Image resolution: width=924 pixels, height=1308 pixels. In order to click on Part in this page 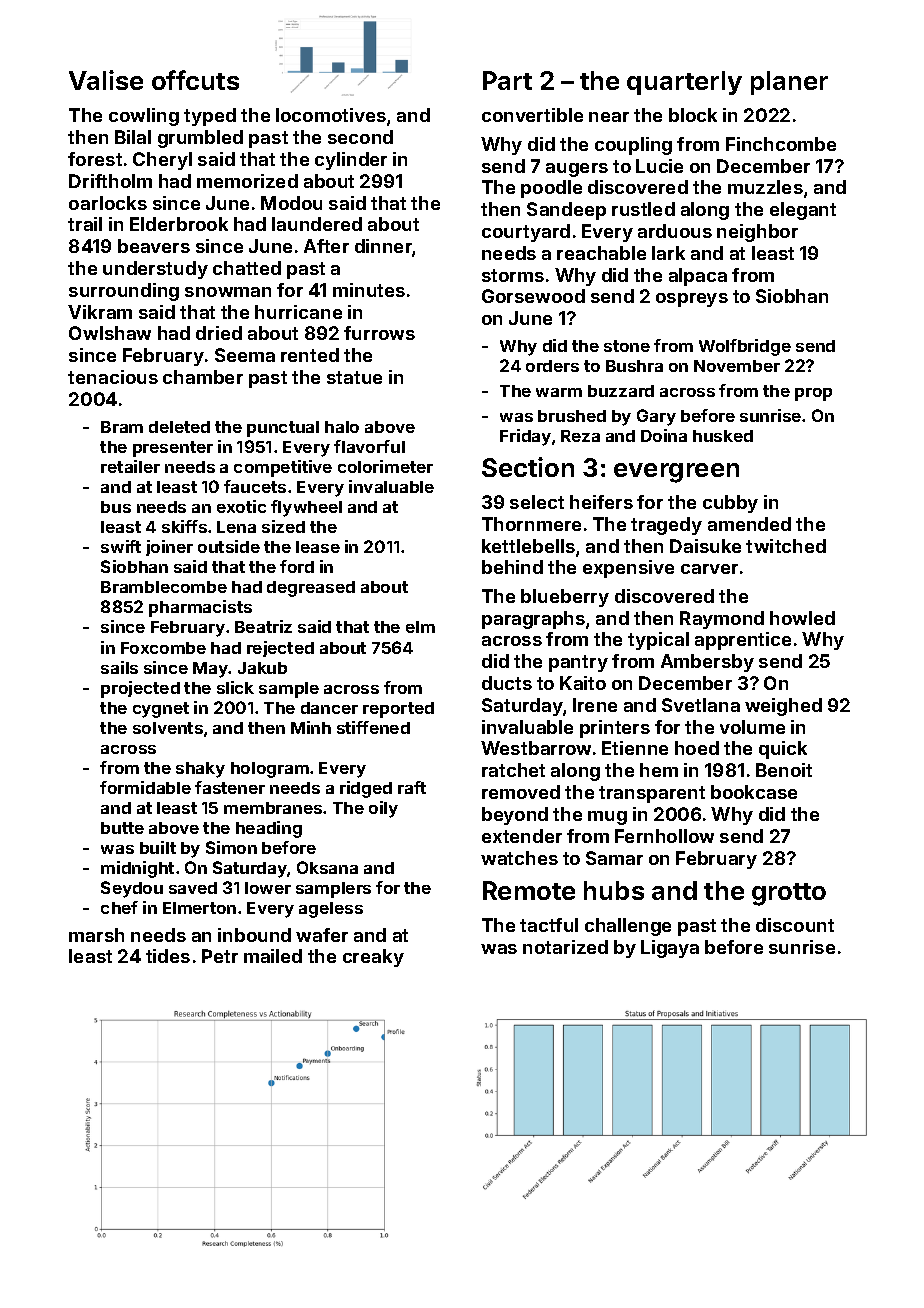, I will do `click(507, 80)`.
